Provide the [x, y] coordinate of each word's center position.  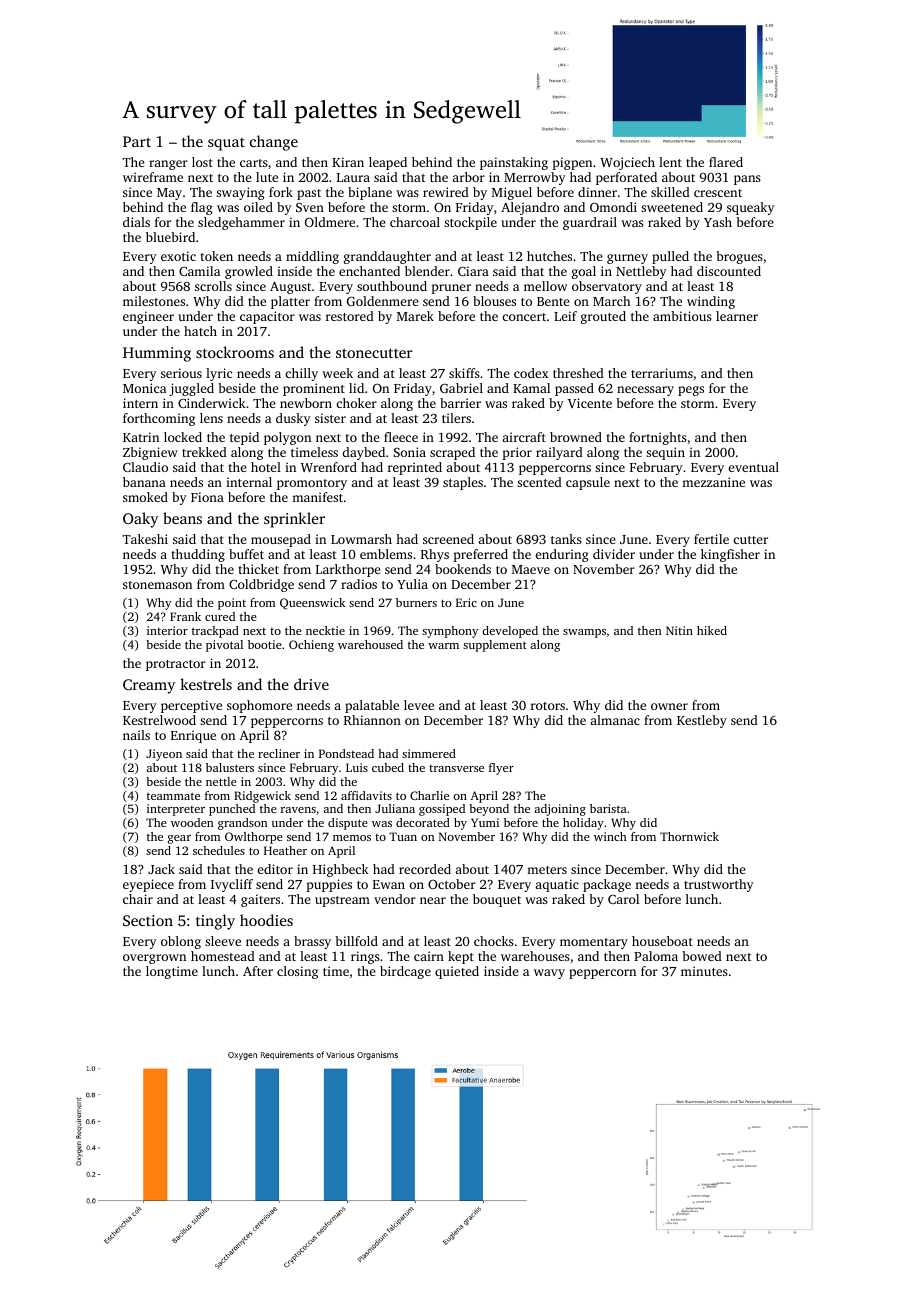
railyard [559, 453]
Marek [415, 316]
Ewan [389, 884]
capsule [588, 483]
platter [290, 302]
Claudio [145, 467]
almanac [615, 720]
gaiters [260, 900]
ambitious [682, 316]
